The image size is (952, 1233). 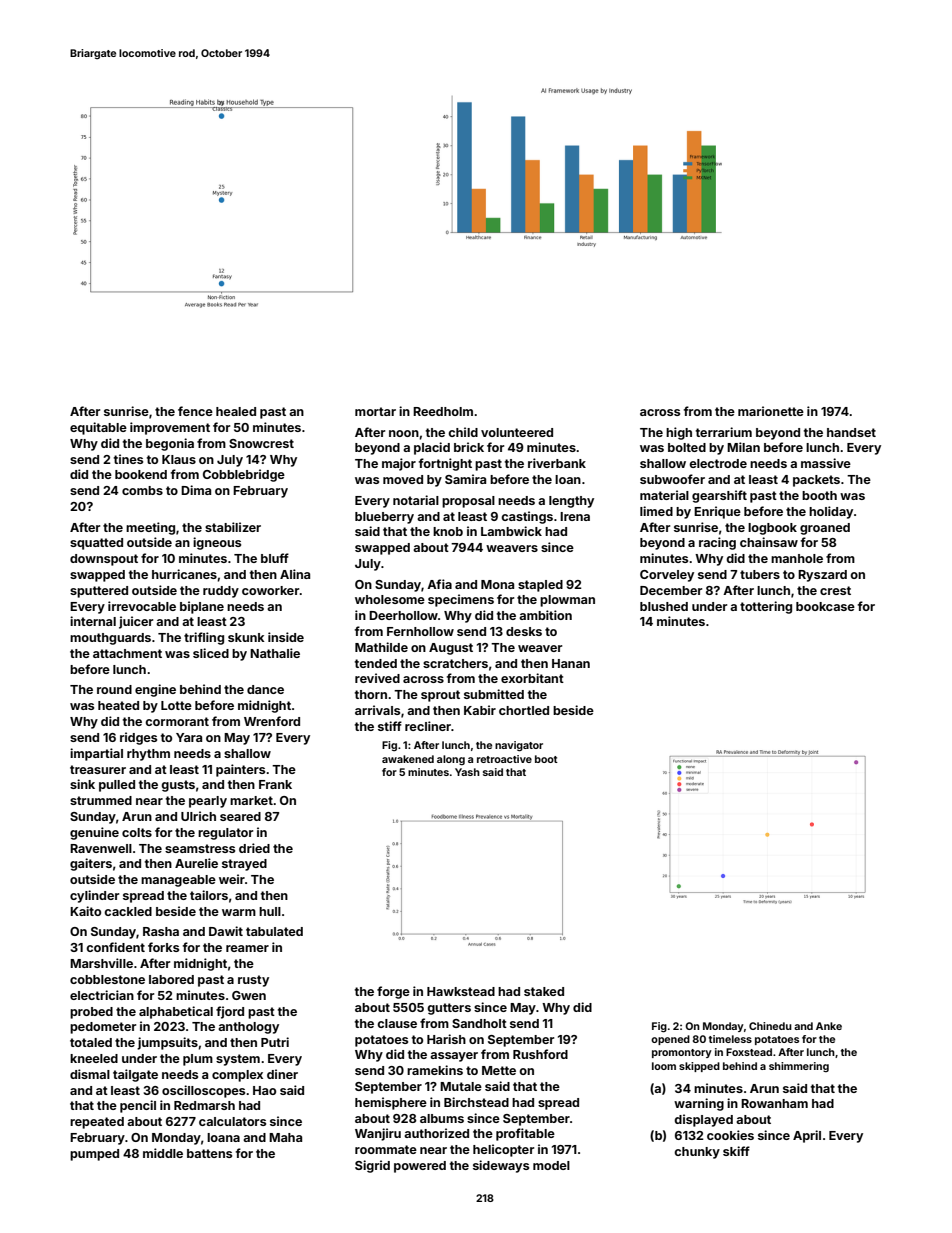 What do you see at coordinates (171, 979) in the page?
I see `labored` at bounding box center [171, 979].
